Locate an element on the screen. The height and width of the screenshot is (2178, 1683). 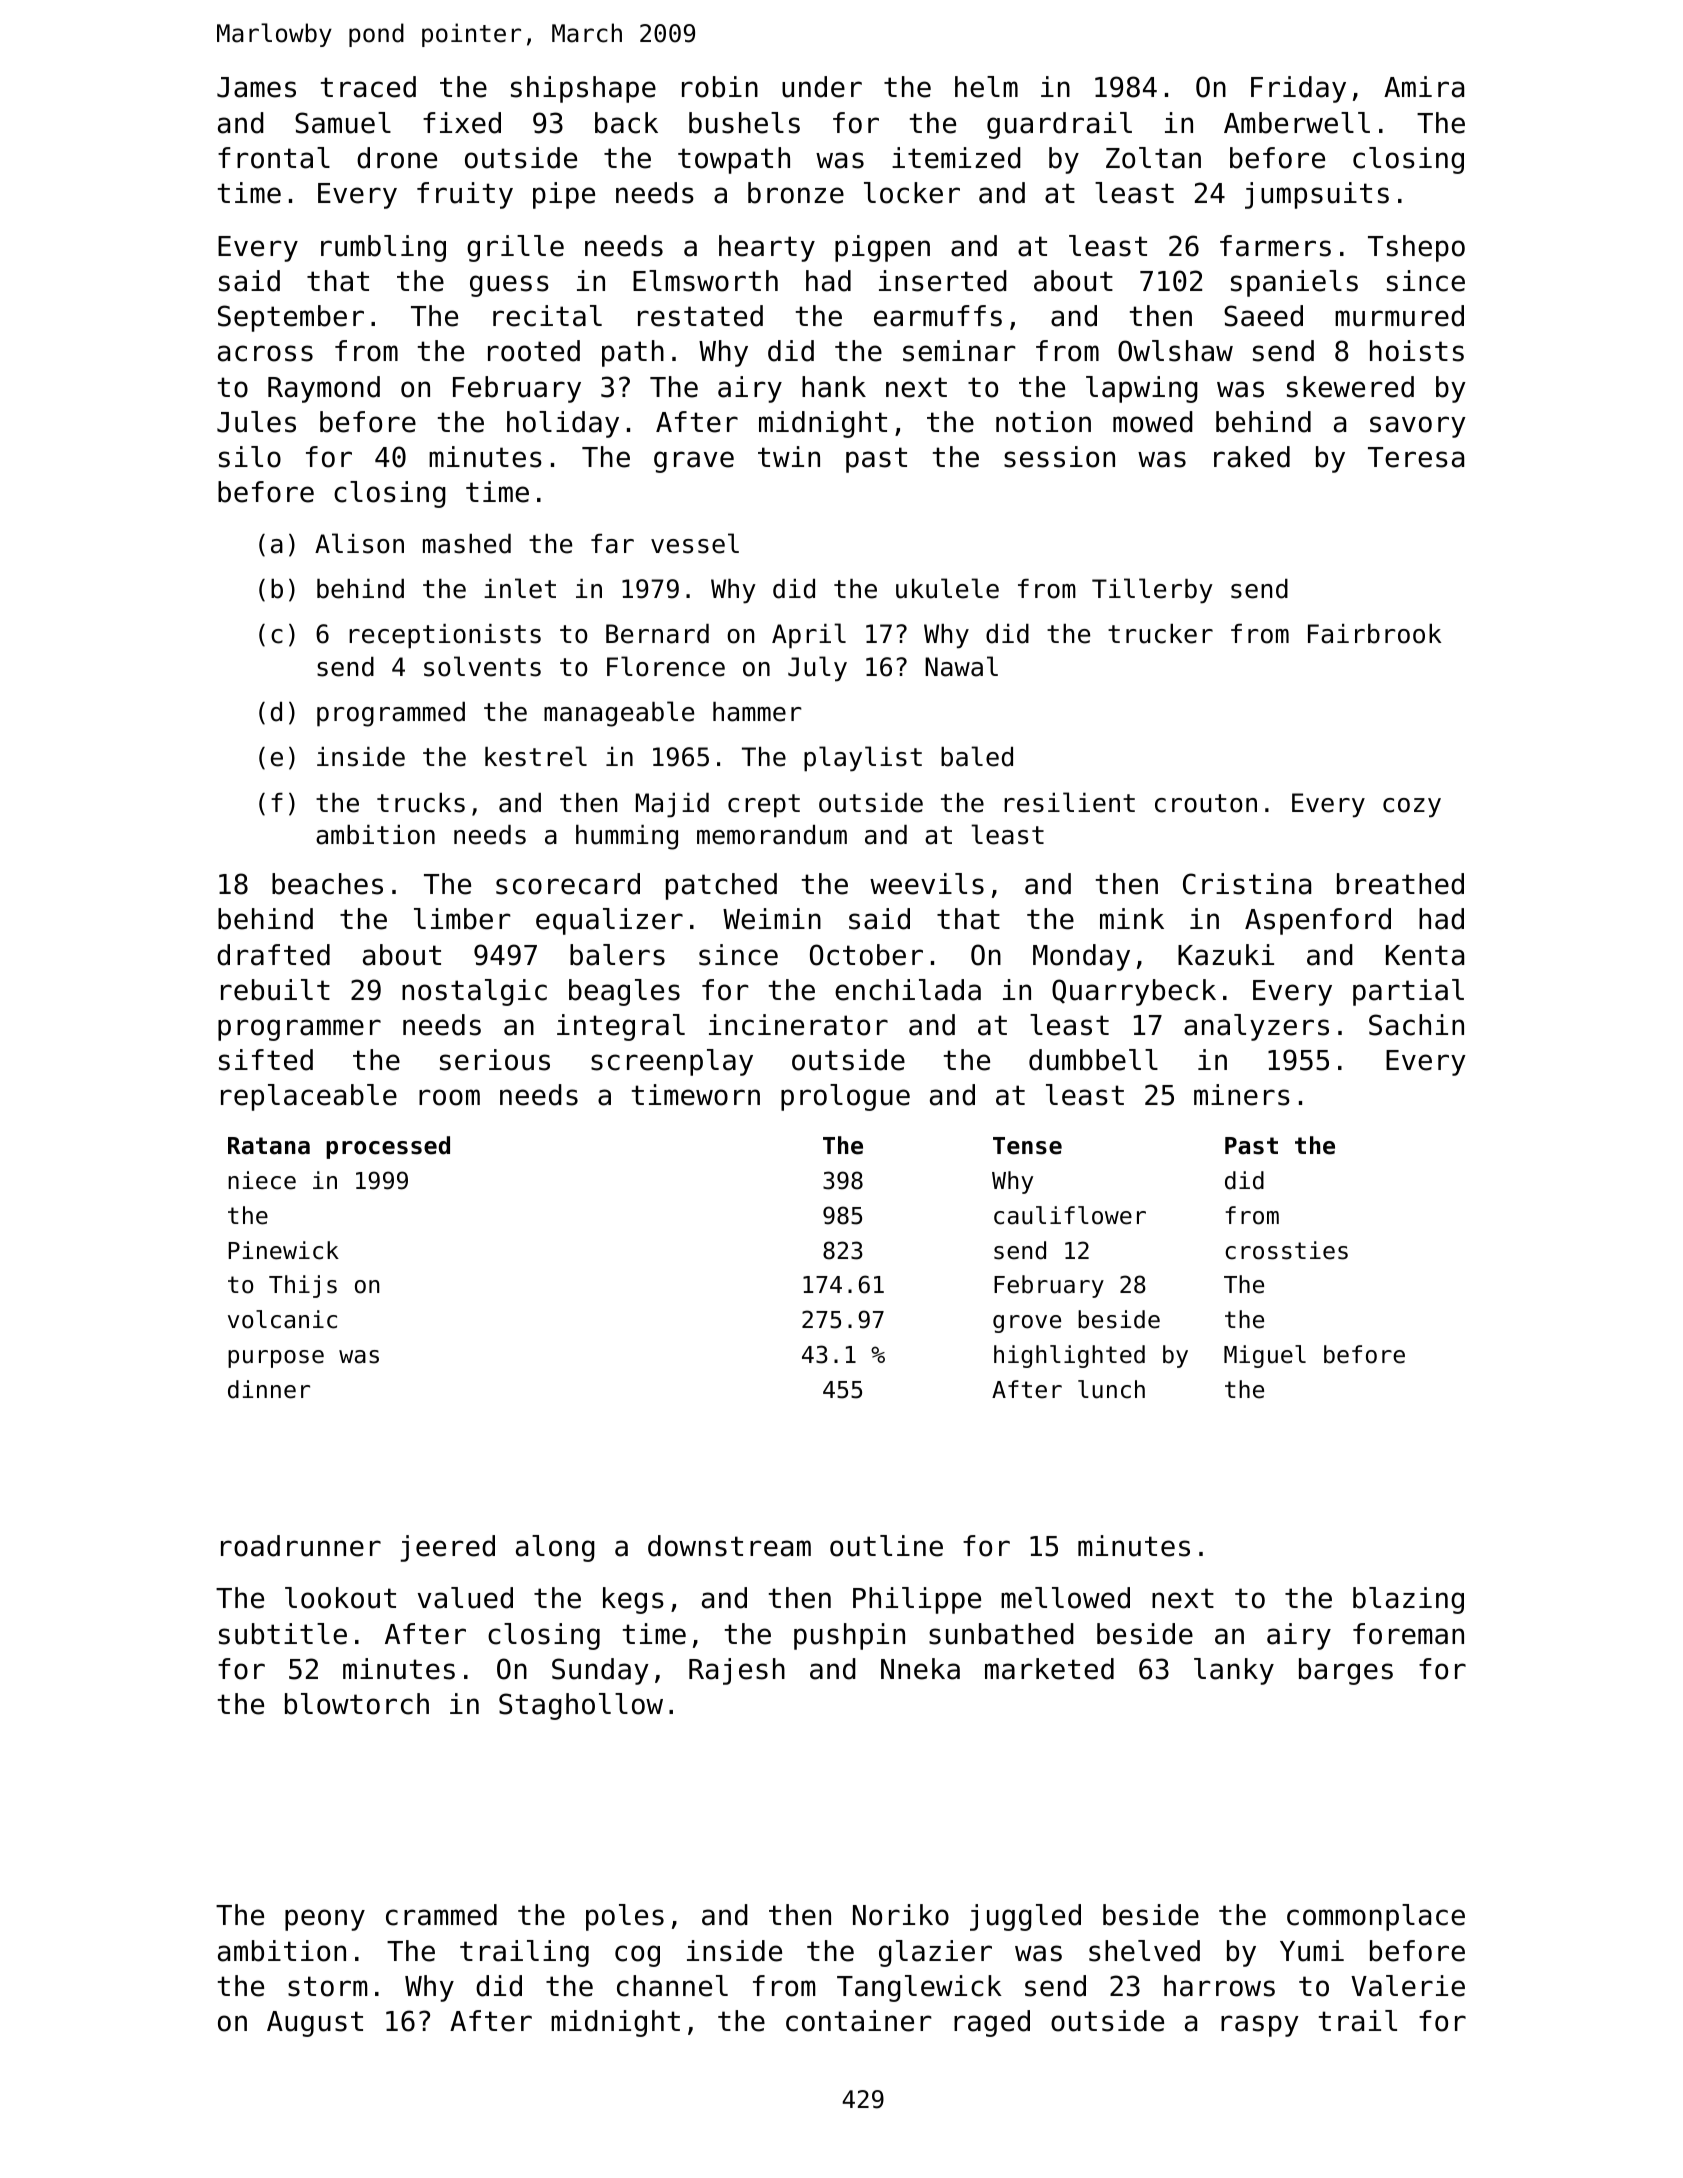
subtitle is located at coordinates (283, 1634).
